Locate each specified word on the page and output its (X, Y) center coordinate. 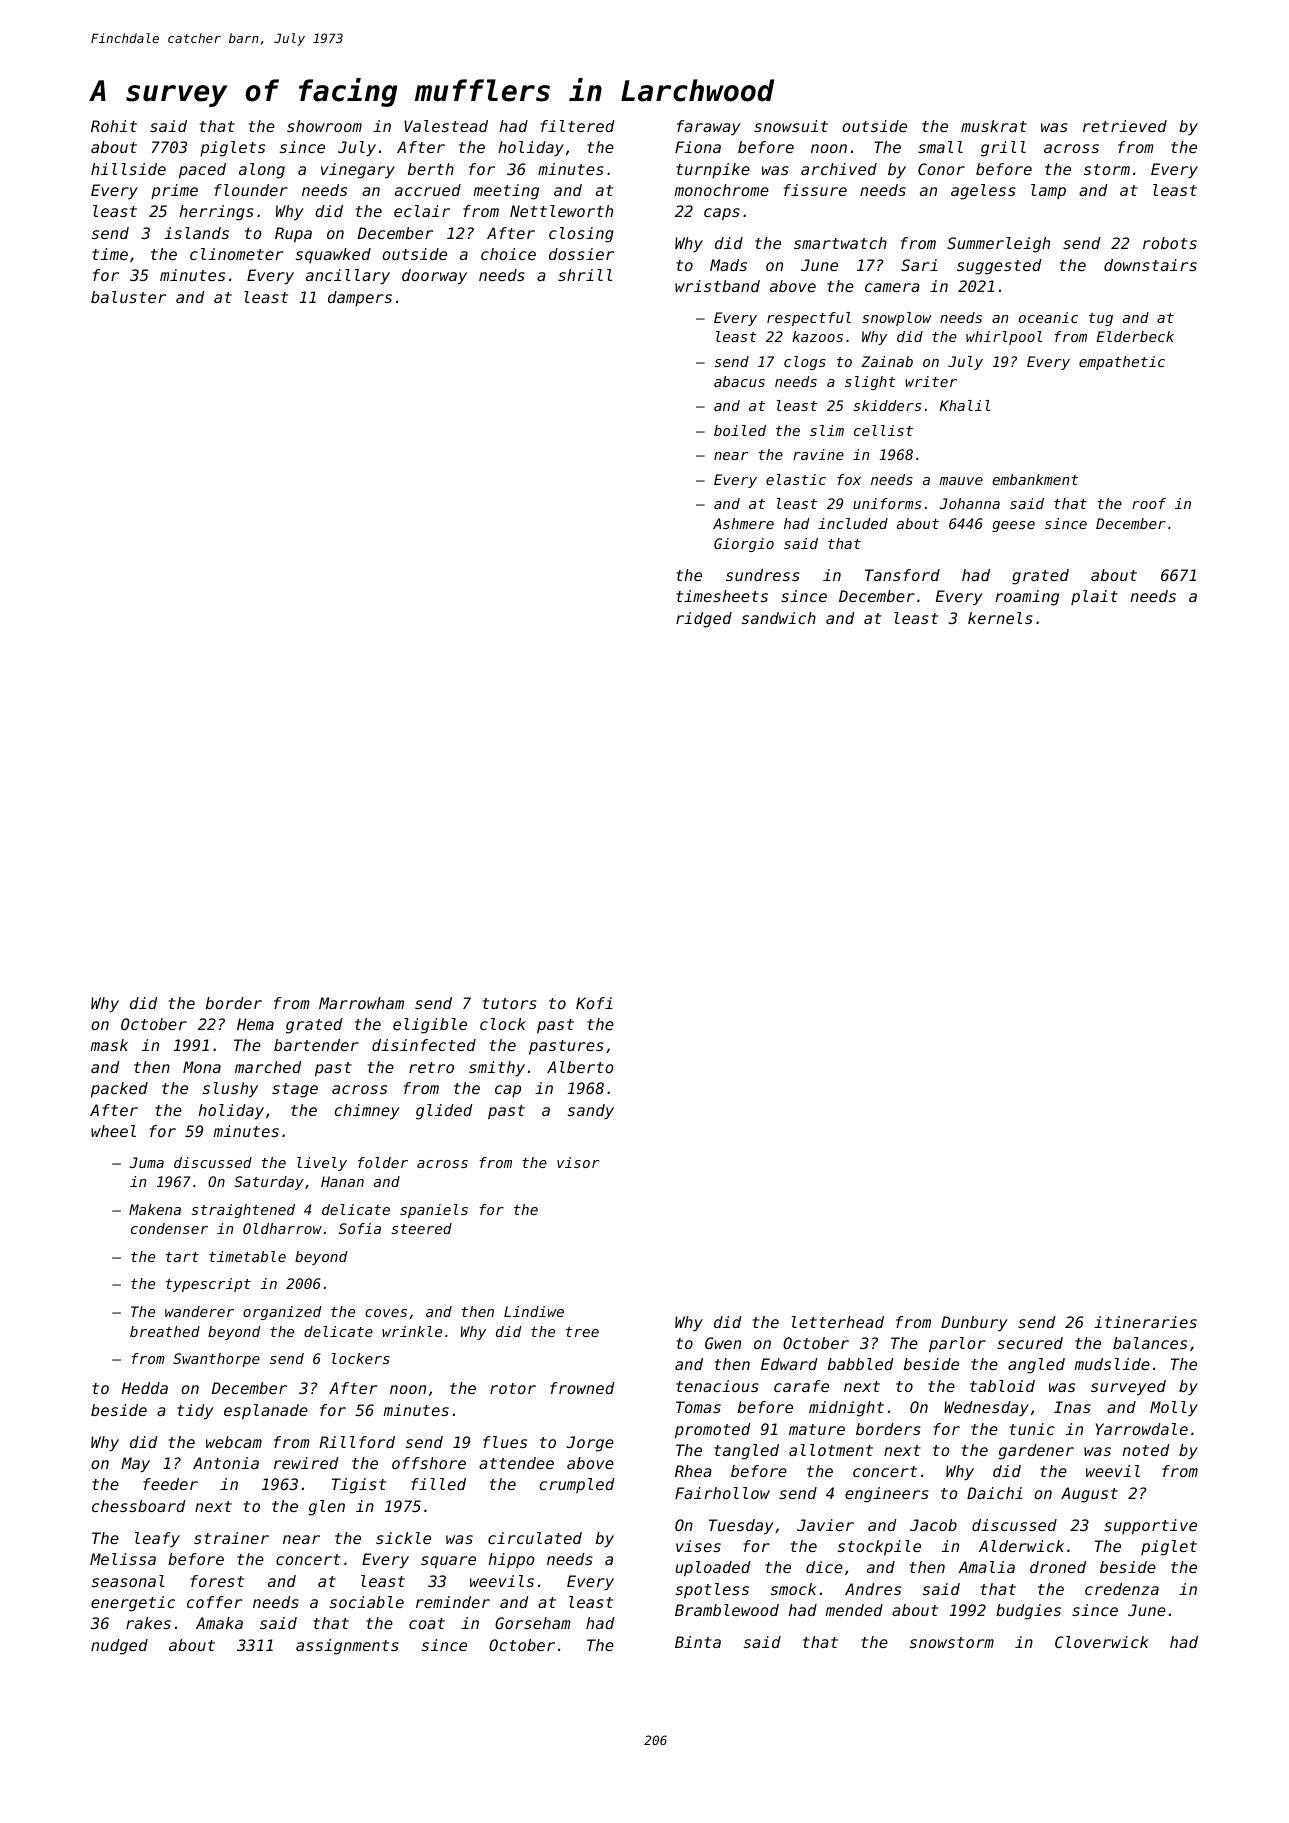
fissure (815, 190)
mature (817, 1429)
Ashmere (743, 523)
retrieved (1125, 126)
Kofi (594, 1003)
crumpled (576, 1485)
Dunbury (974, 1324)
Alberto (580, 1067)
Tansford (902, 575)
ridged (704, 620)
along (262, 171)
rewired (306, 1463)
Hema (255, 1024)
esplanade (266, 1412)
